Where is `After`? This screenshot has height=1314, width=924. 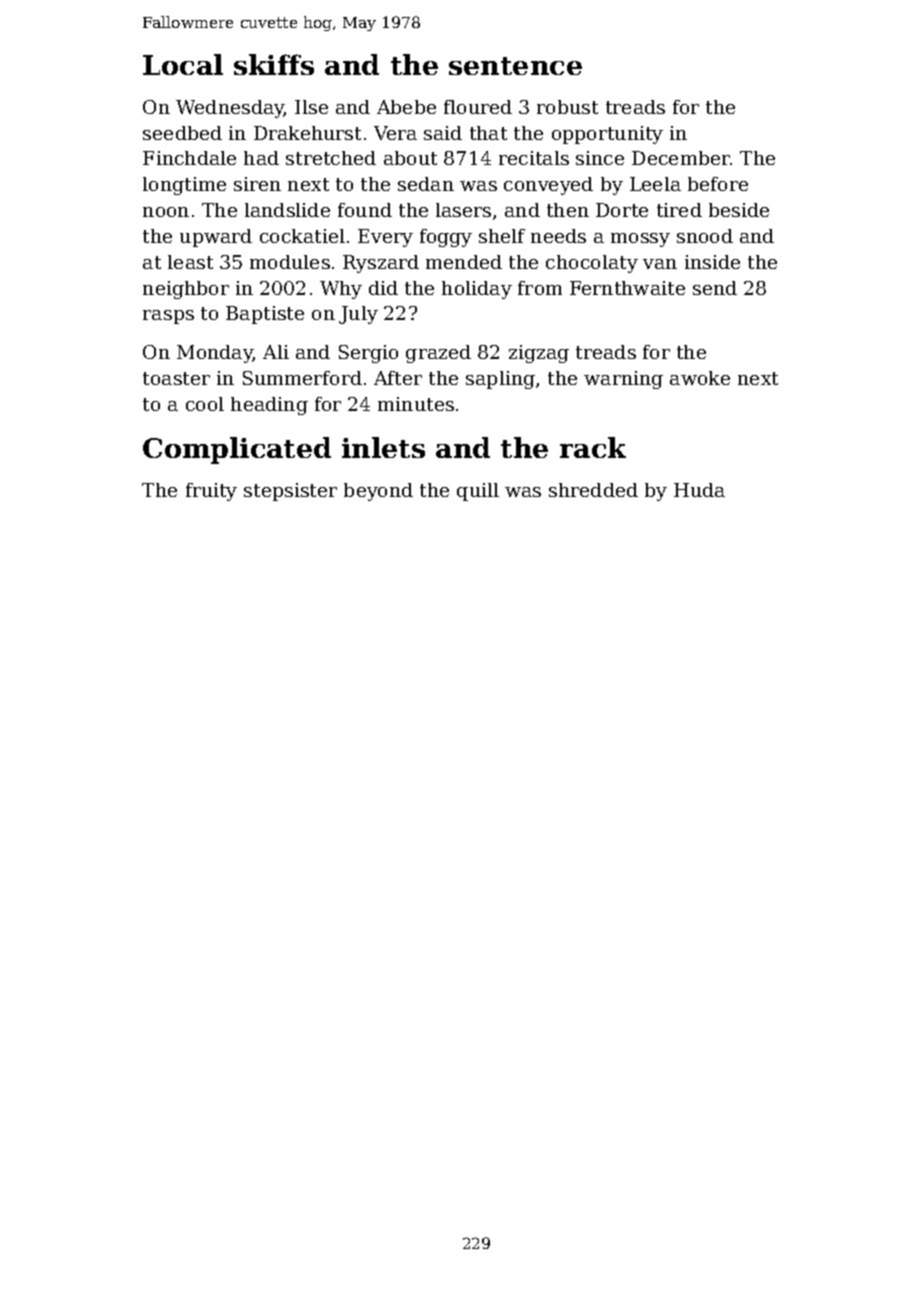 After is located at coordinates (398, 378).
